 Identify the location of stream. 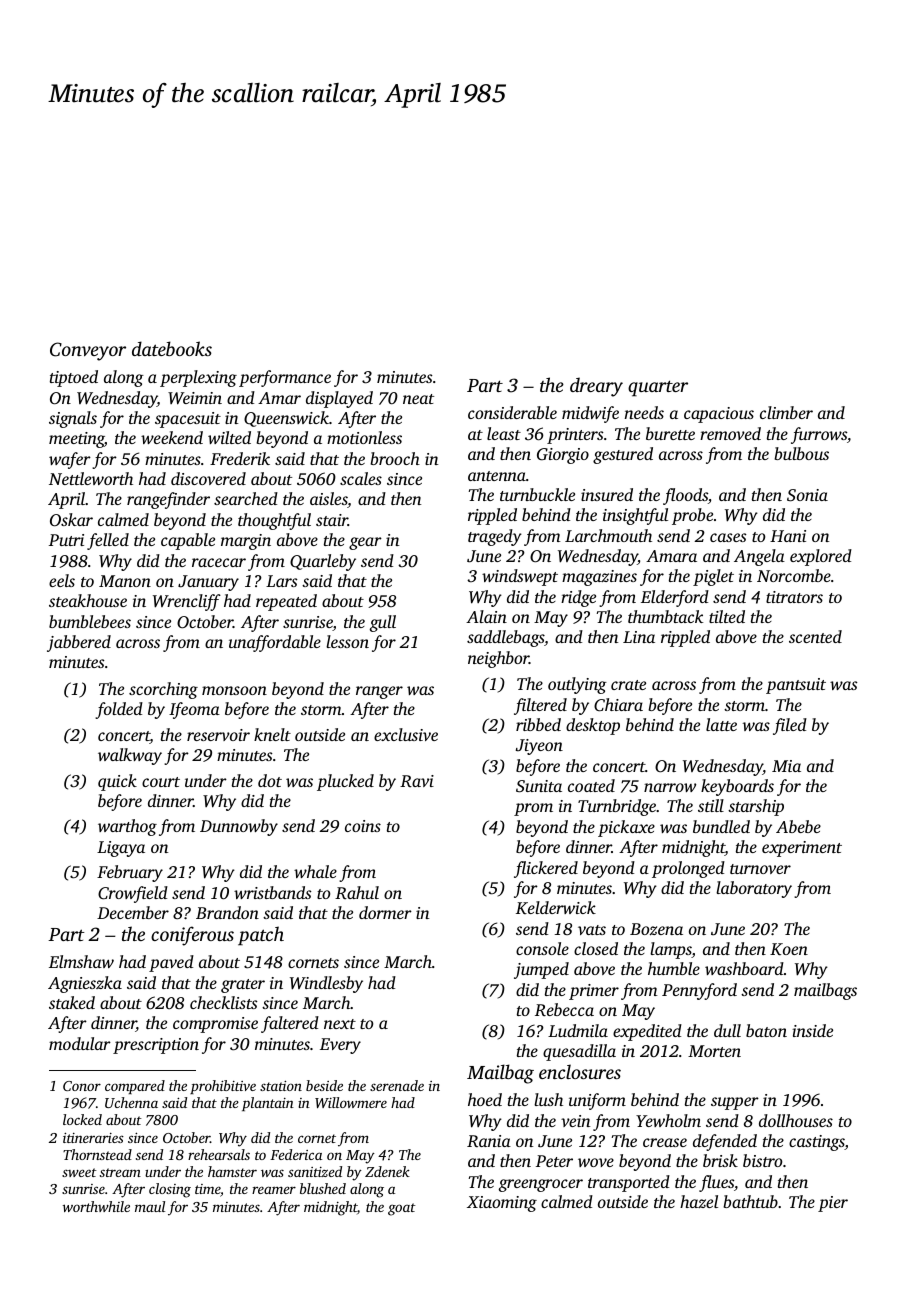
(120, 1172).
